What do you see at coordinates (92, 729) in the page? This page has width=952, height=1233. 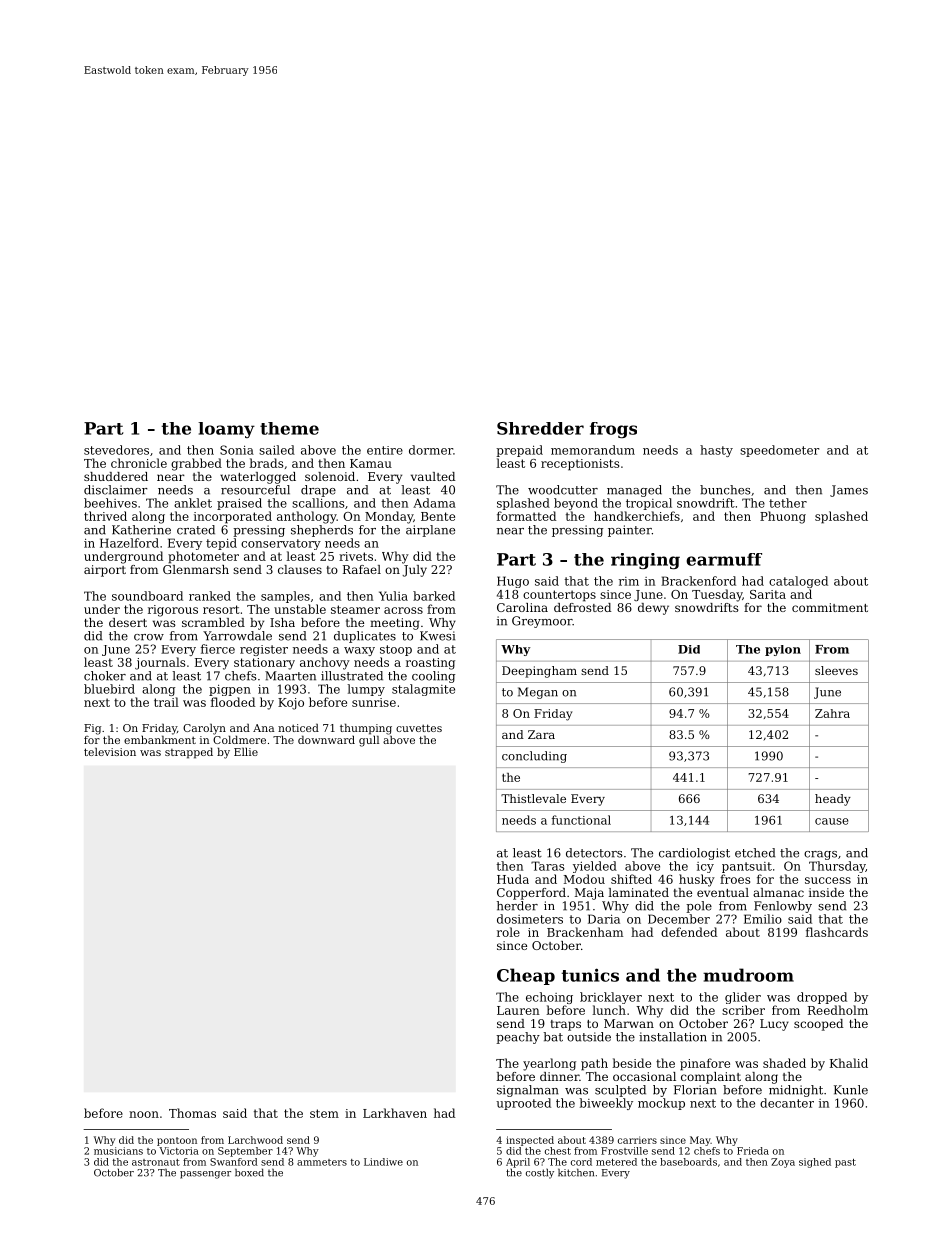 I see `Fig` at bounding box center [92, 729].
